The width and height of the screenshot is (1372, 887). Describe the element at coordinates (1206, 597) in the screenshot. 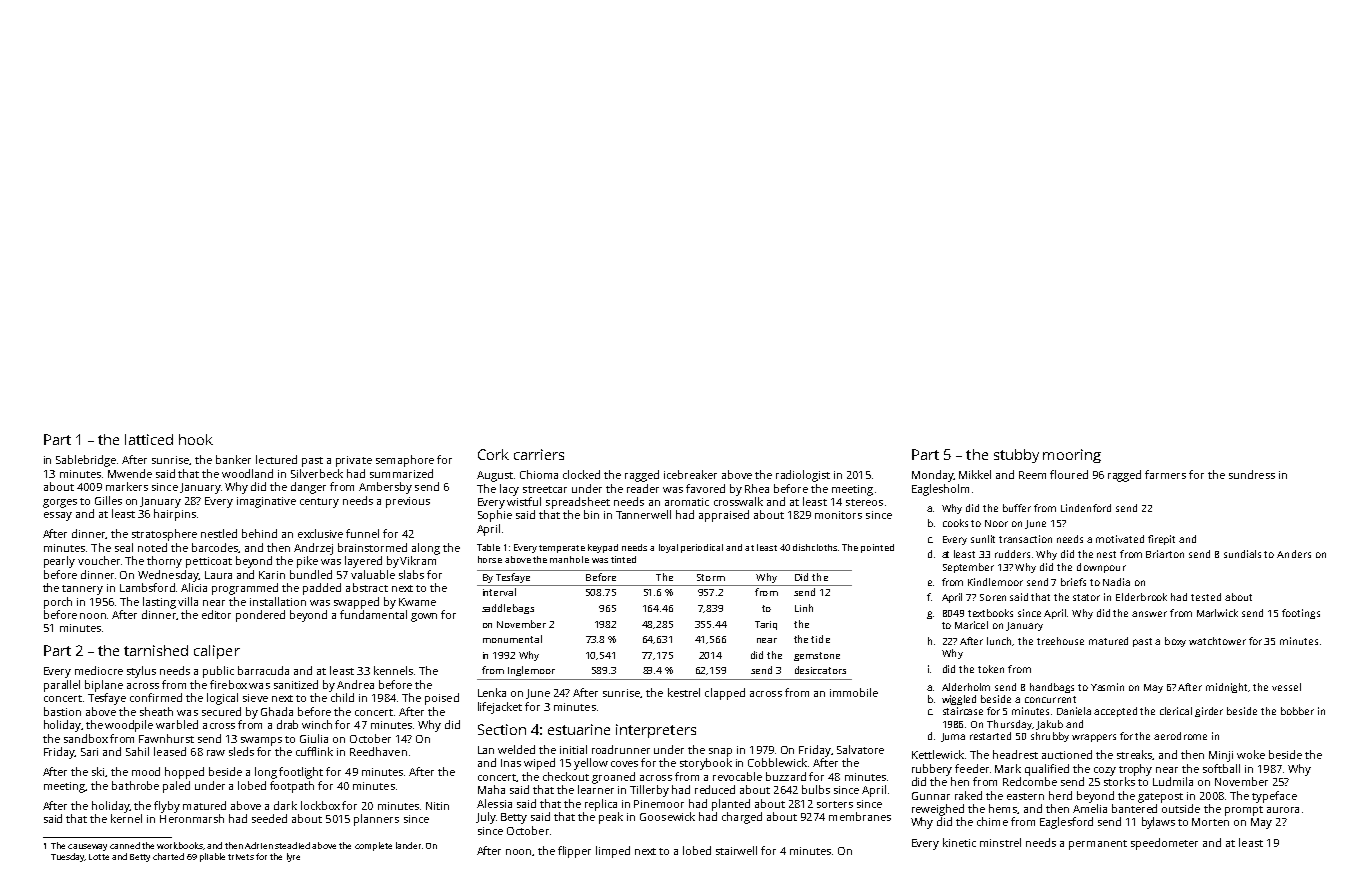

I see `tested` at that location.
